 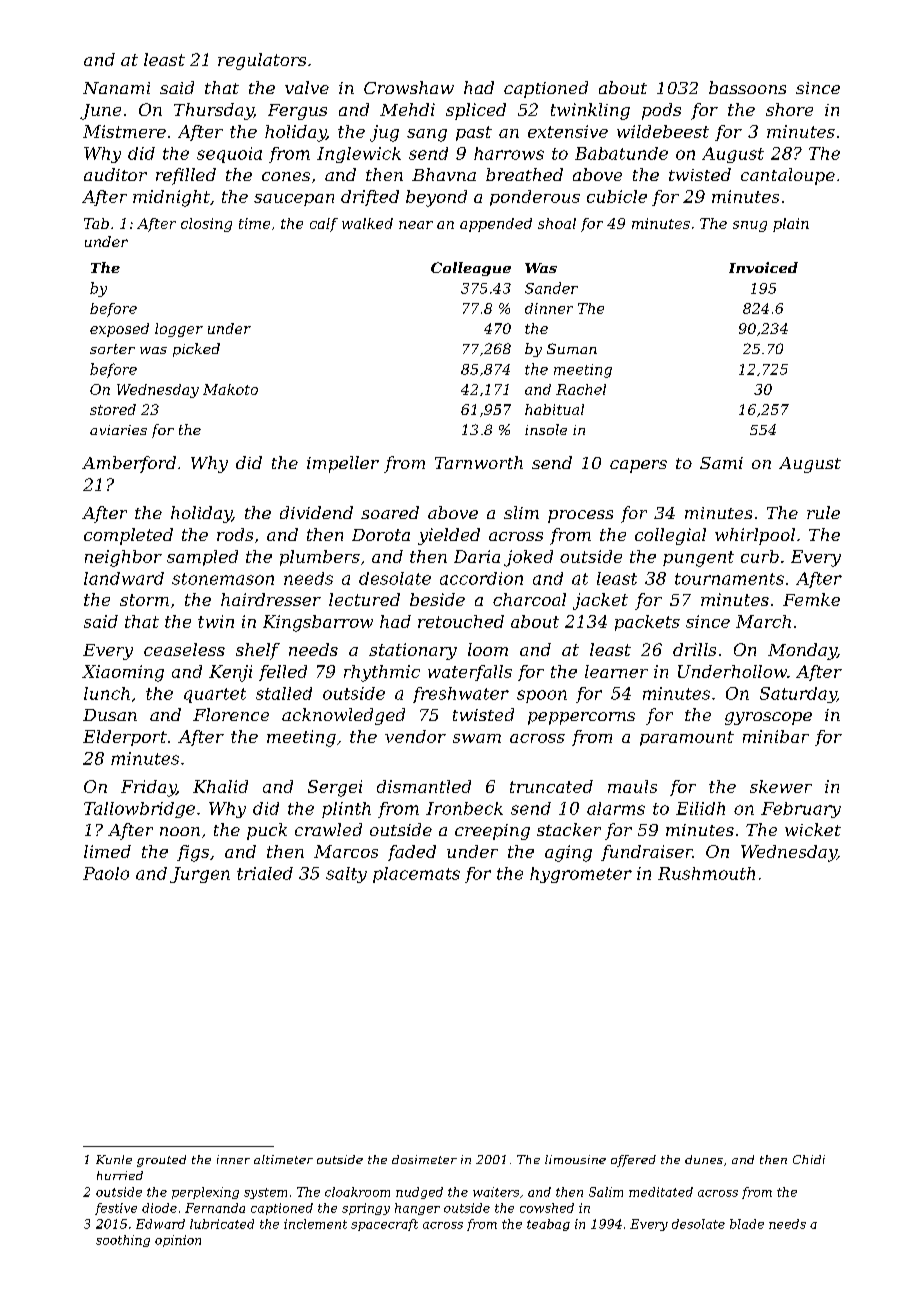 What do you see at coordinates (661, 111) in the page?
I see `pods` at bounding box center [661, 111].
